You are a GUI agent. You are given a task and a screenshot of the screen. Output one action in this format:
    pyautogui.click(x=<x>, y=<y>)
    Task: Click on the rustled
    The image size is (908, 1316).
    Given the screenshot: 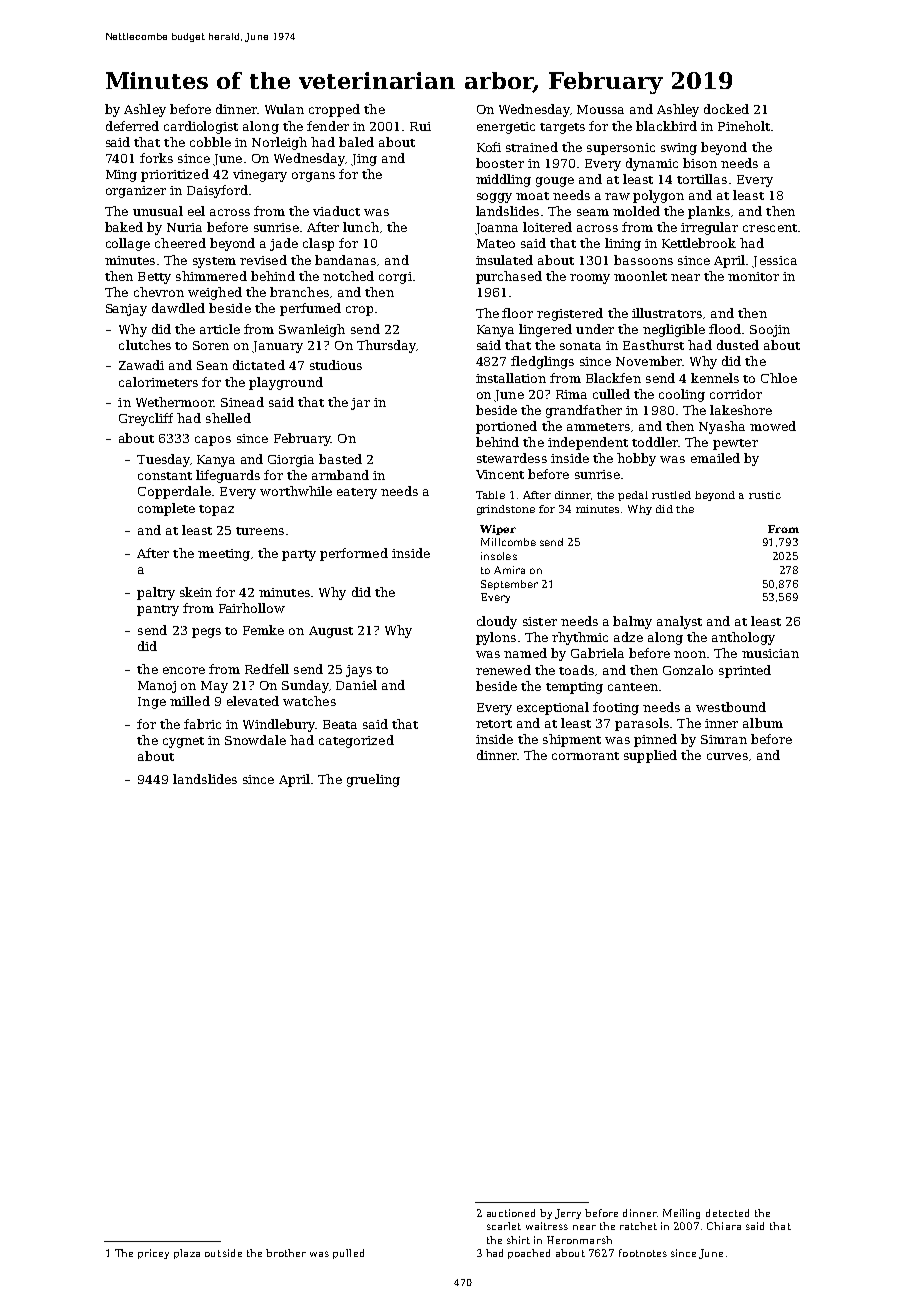 What is the action you would take?
    pyautogui.click(x=671, y=495)
